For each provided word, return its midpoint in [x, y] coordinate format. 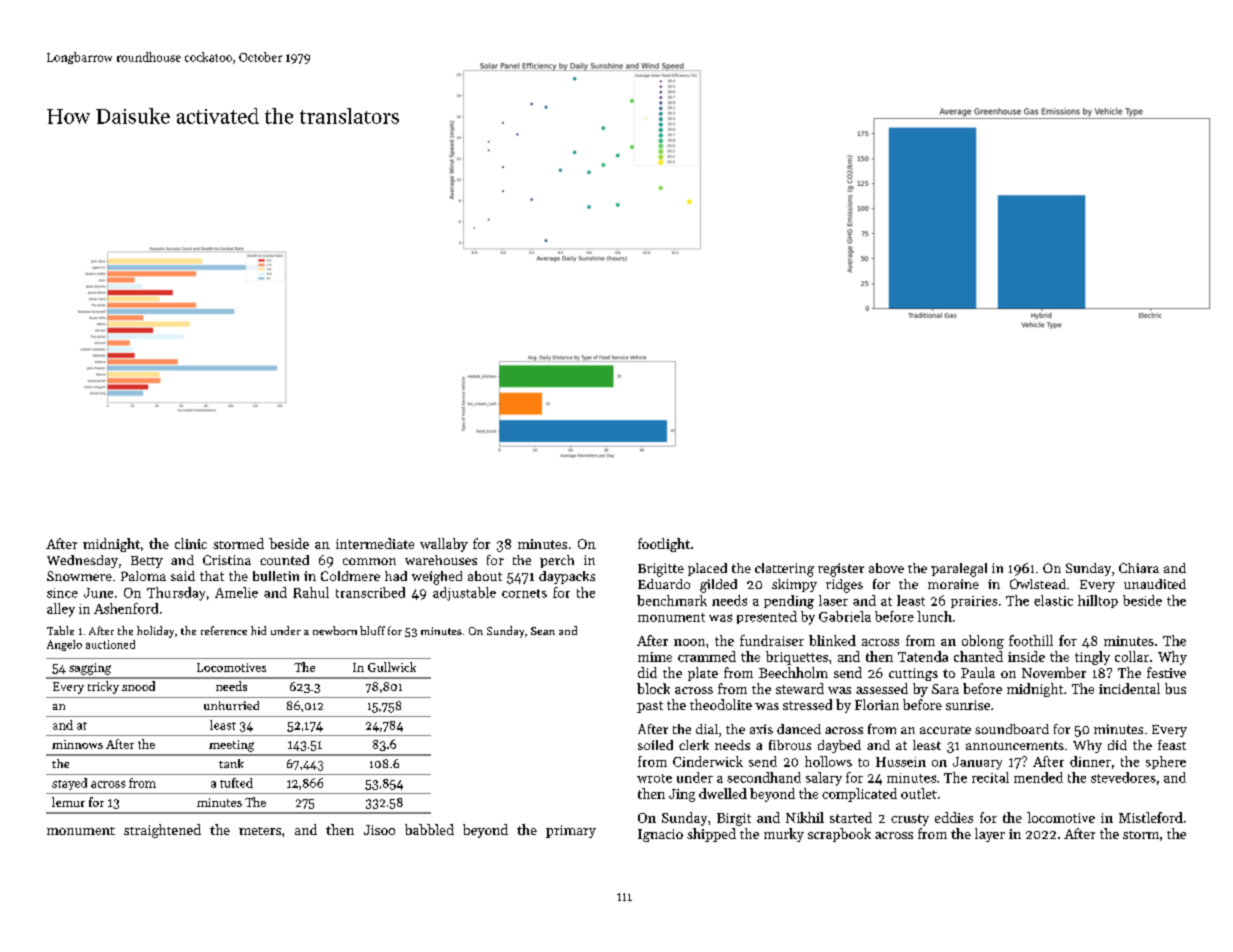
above [886, 568]
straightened [162, 831]
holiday [155, 632]
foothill [1031, 640]
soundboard [1012, 729]
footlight [664, 545]
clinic [191, 543]
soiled [655, 745]
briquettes [797, 658]
